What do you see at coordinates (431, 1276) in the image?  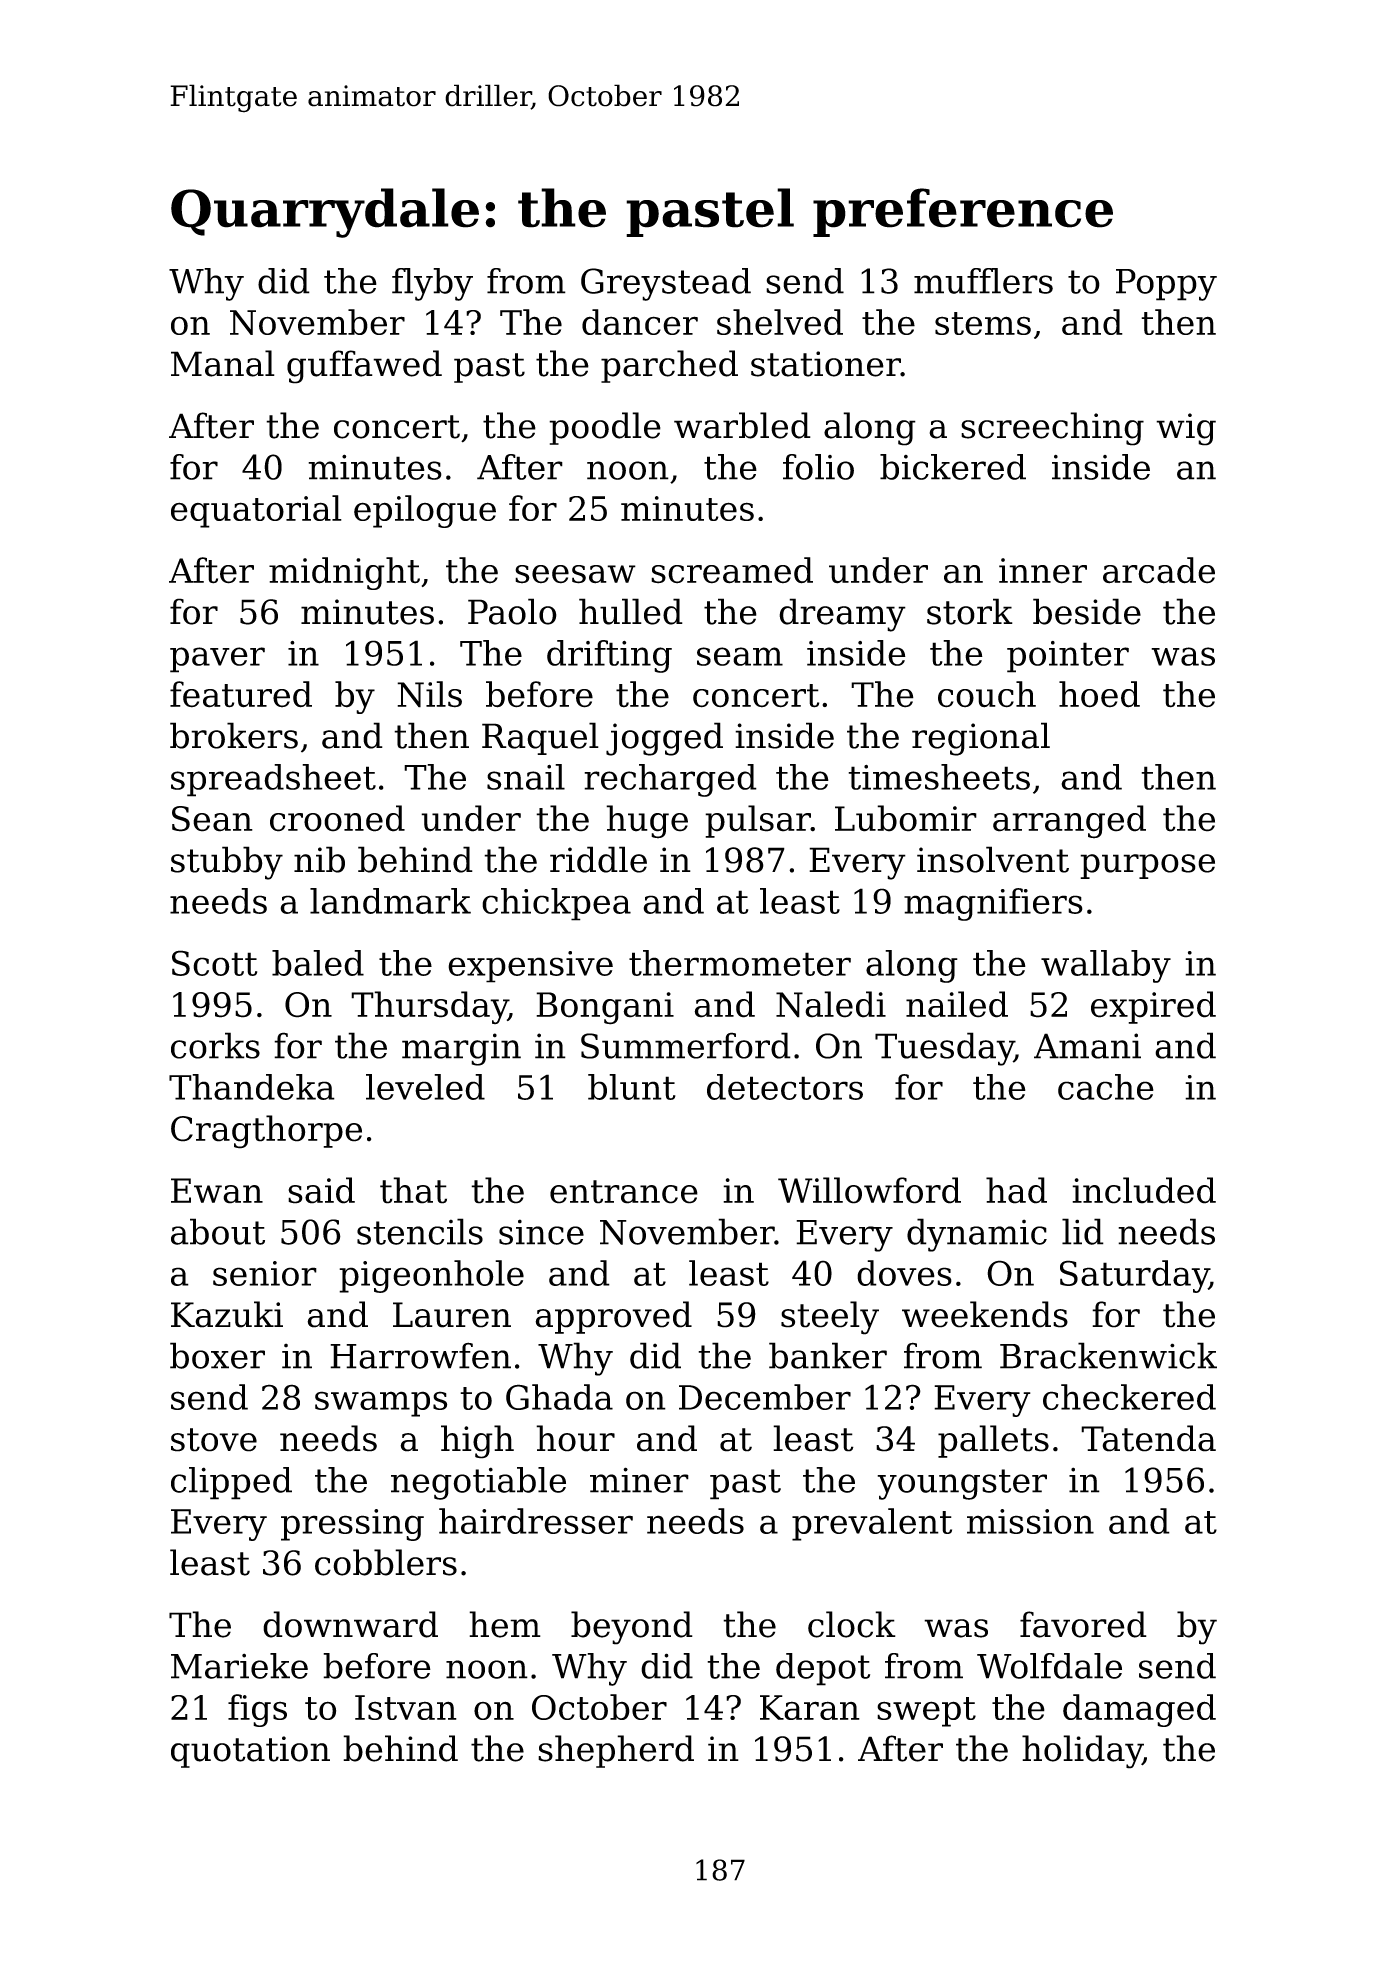 I see `pigeonhole` at bounding box center [431, 1276].
